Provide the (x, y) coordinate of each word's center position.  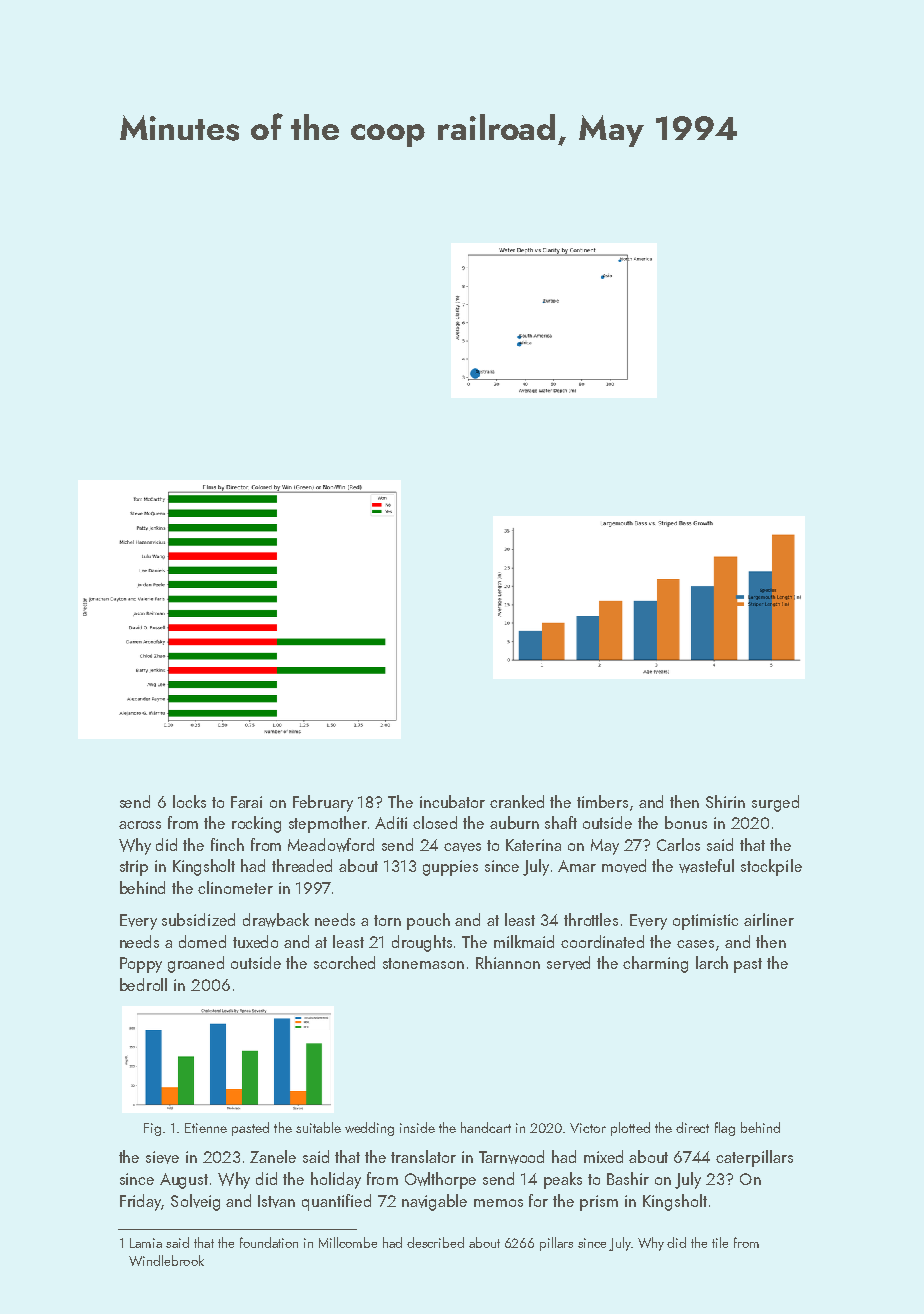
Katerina (533, 845)
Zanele (273, 1156)
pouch (428, 921)
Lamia (146, 1243)
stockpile (771, 867)
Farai (246, 802)
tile (720, 1242)
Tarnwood (511, 1157)
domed (202, 941)
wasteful (706, 866)
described (435, 1242)
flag (725, 1129)
